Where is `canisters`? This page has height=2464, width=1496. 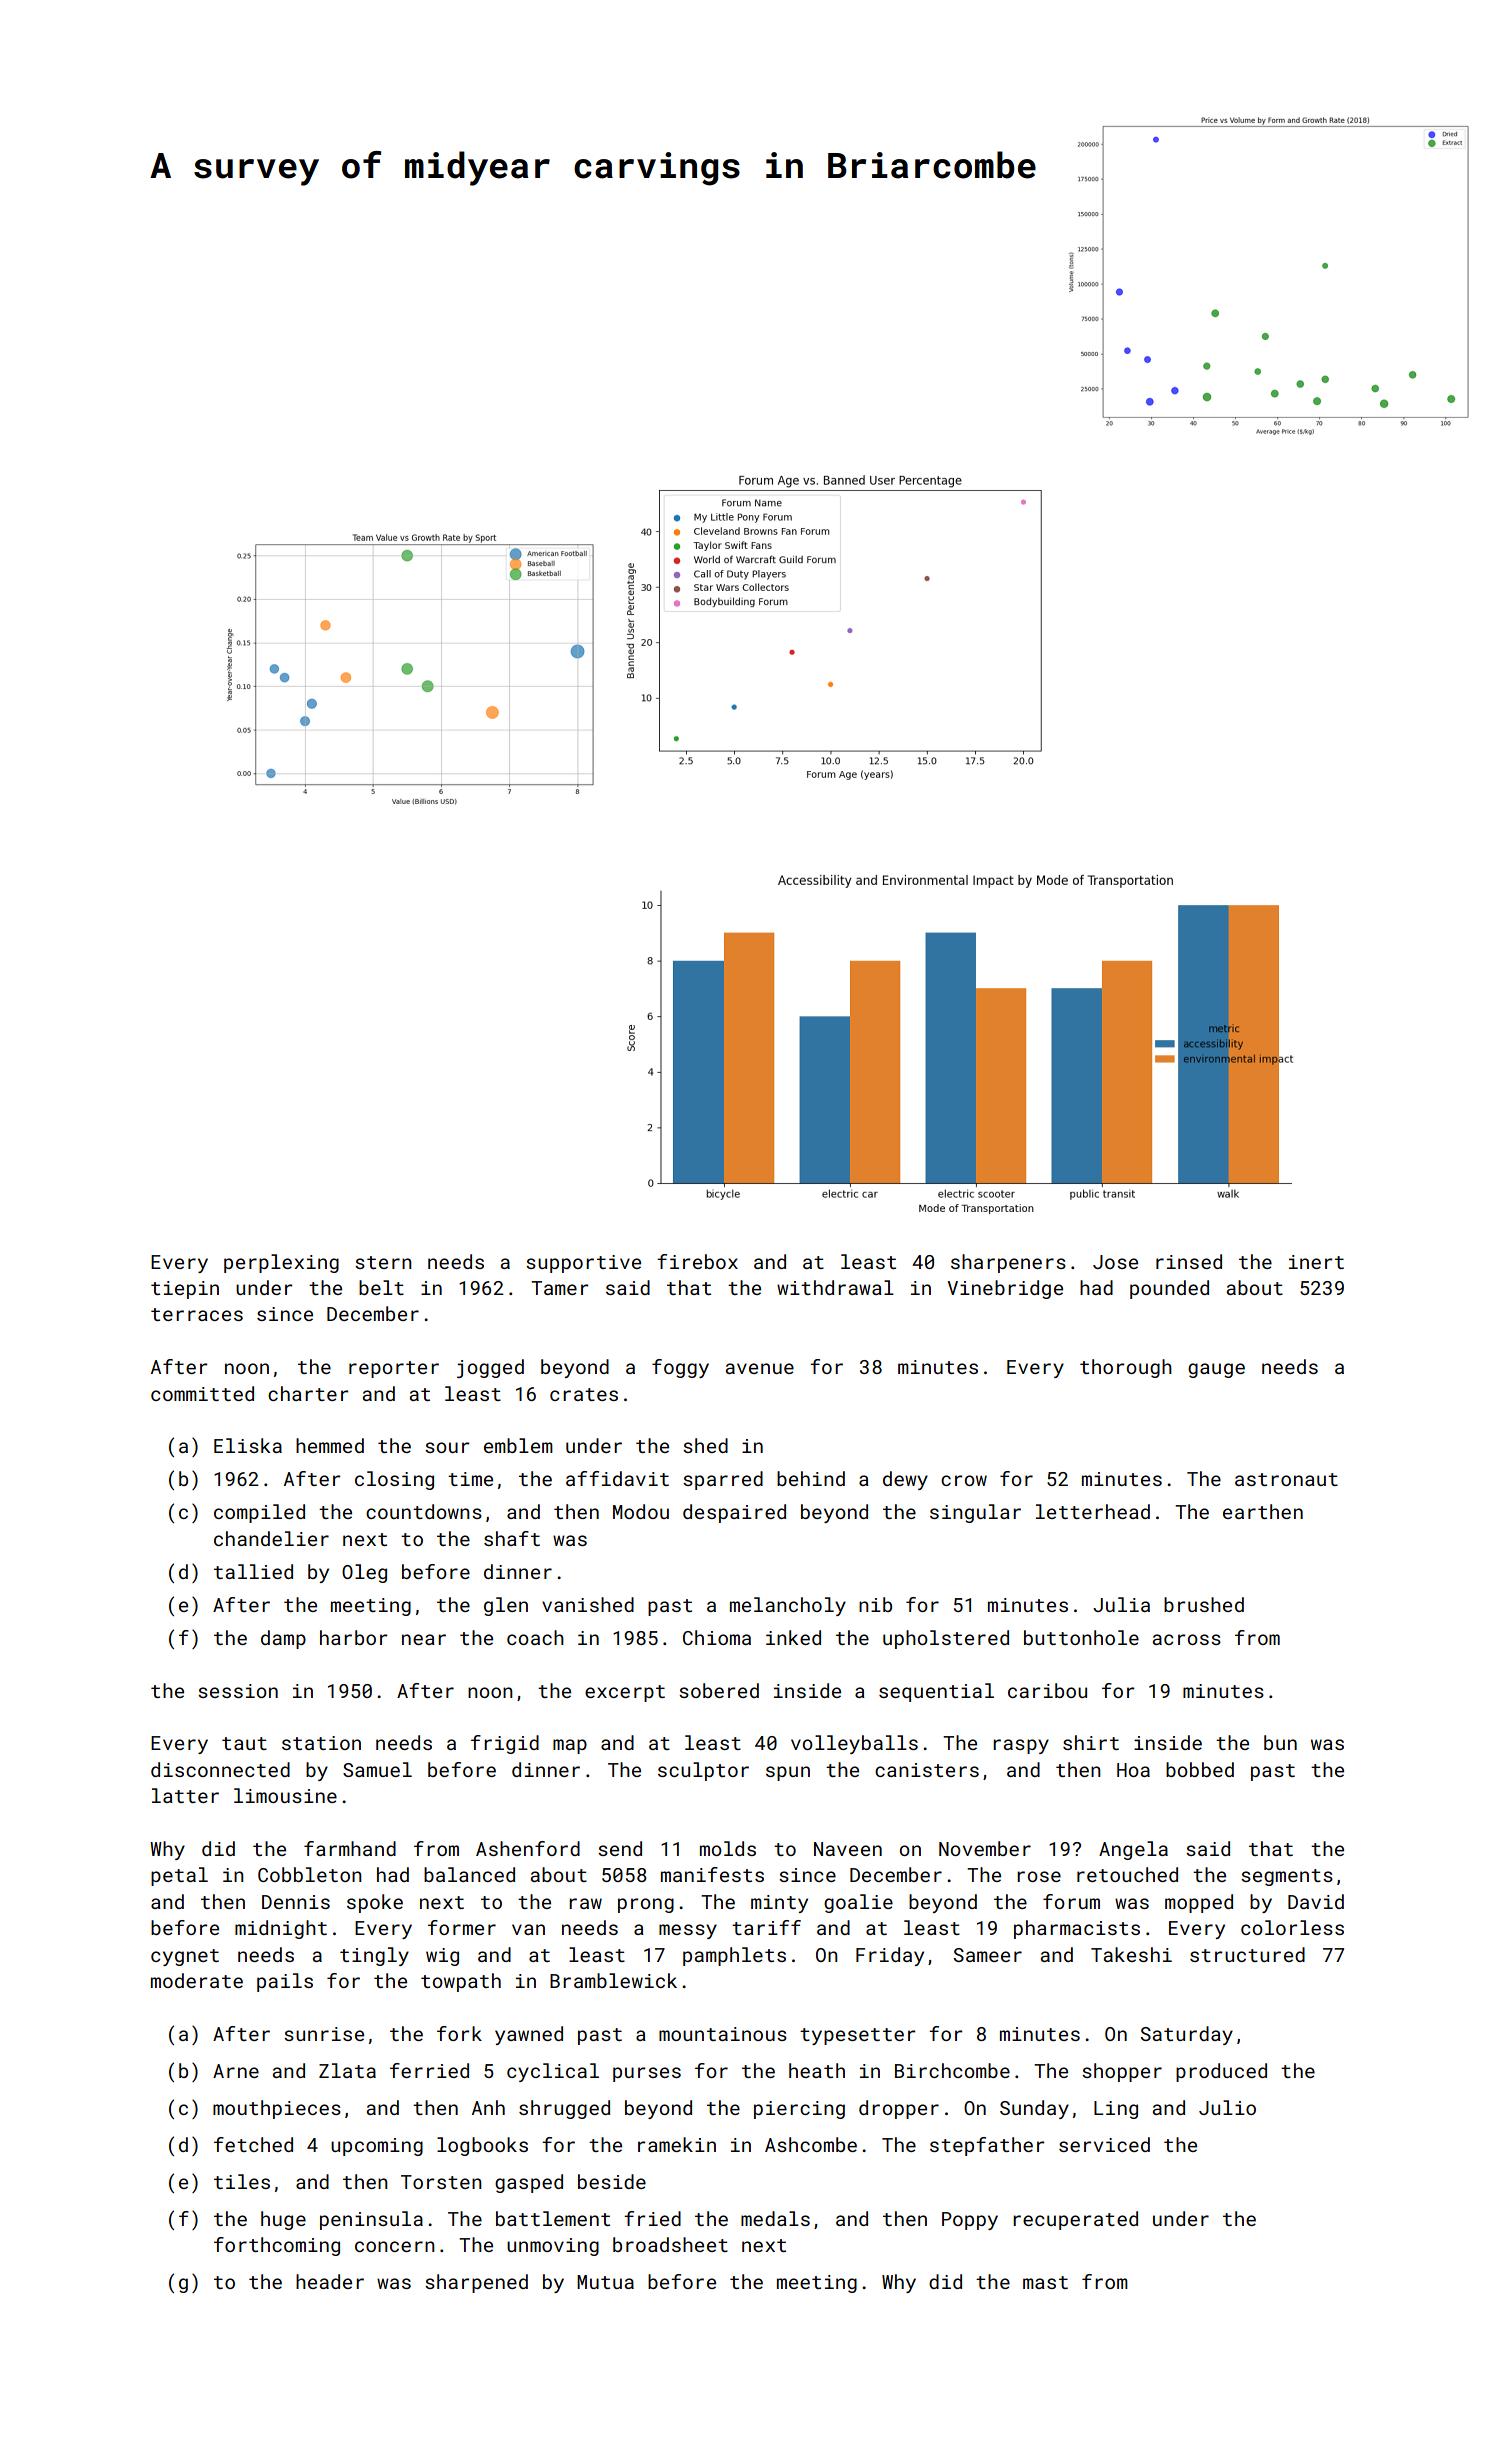
canisters is located at coordinates (927, 1770).
